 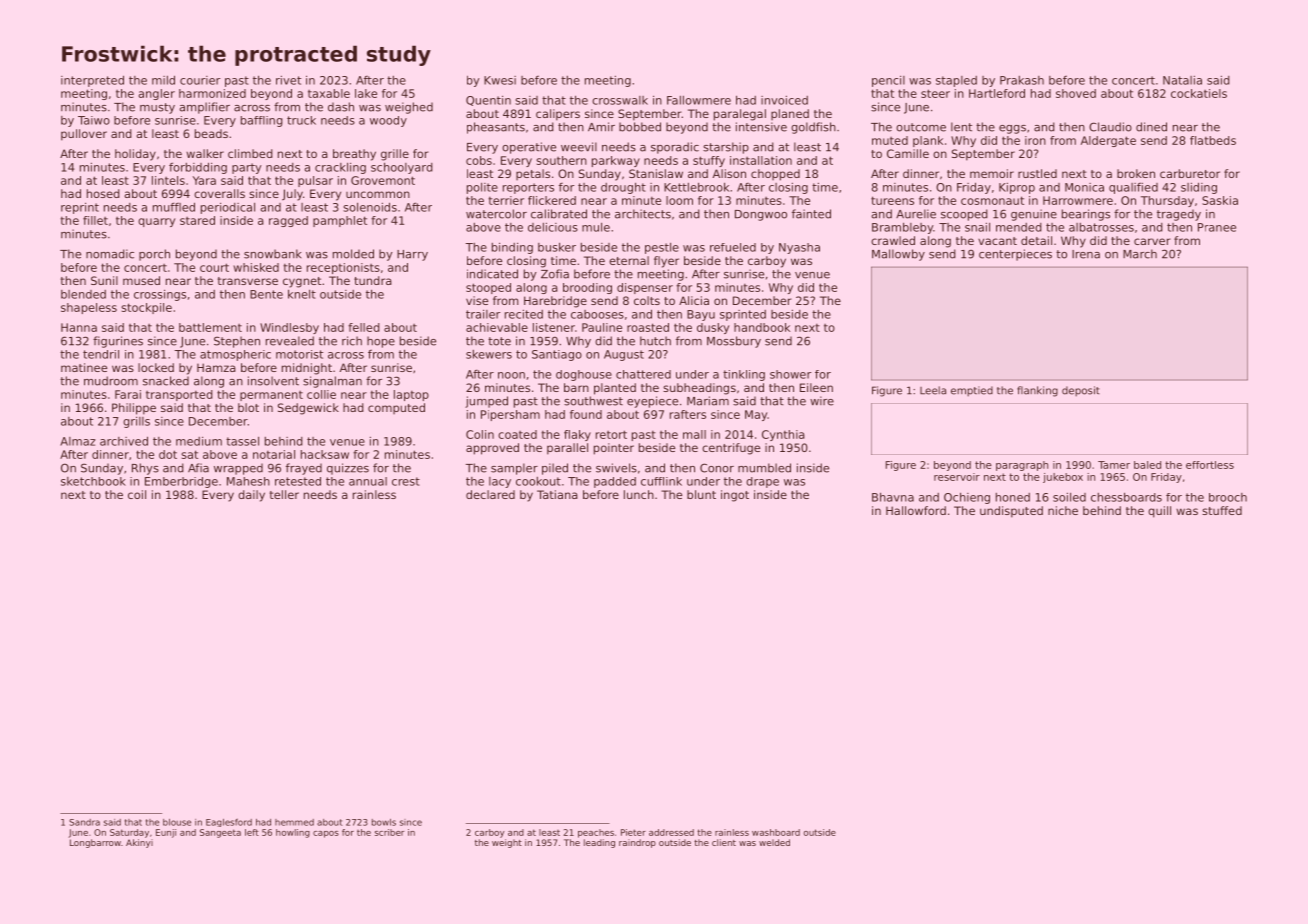 What do you see at coordinates (294, 822) in the screenshot?
I see `hemmed` at bounding box center [294, 822].
